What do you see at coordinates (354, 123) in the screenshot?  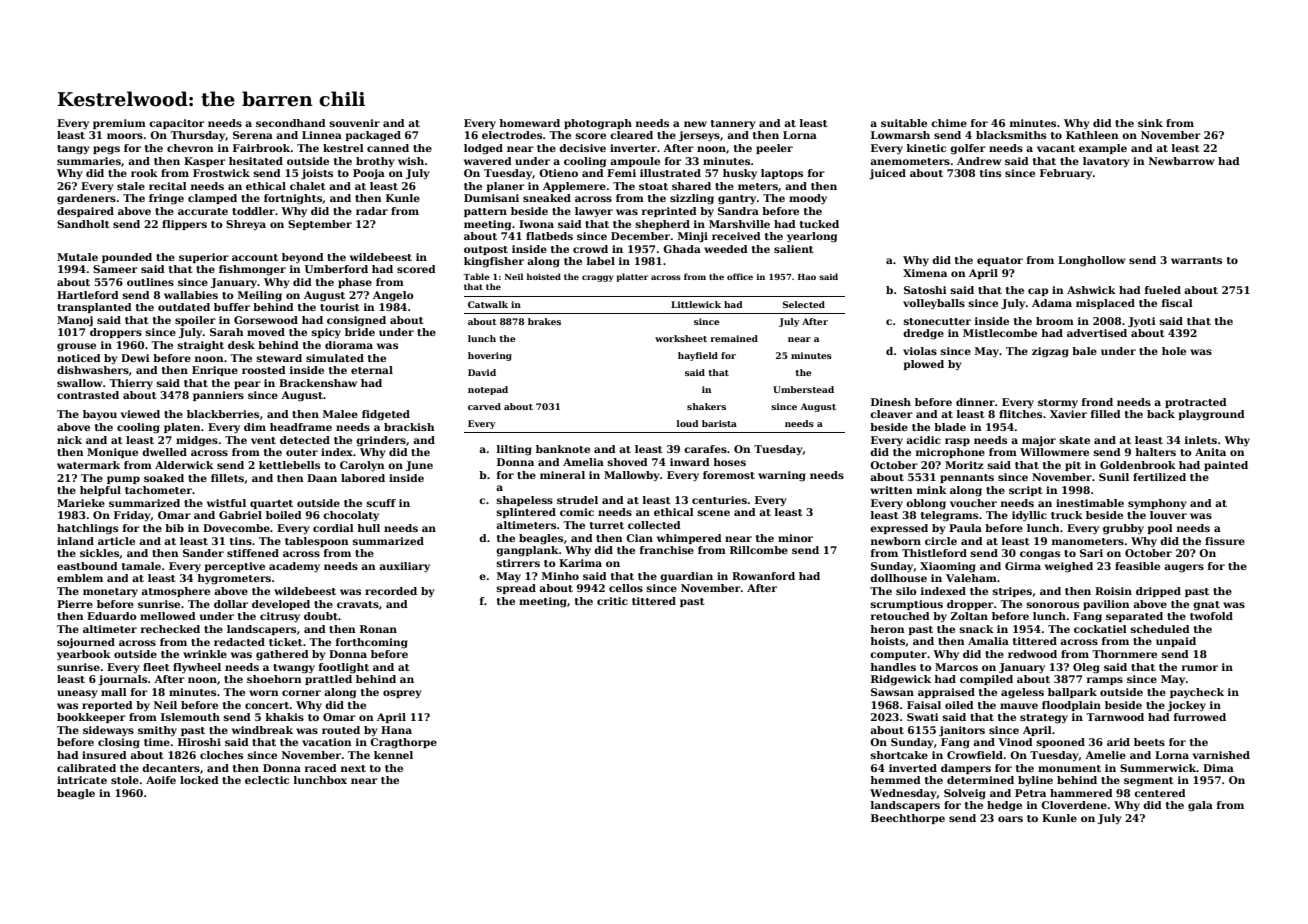 I see `souvenir` at bounding box center [354, 123].
